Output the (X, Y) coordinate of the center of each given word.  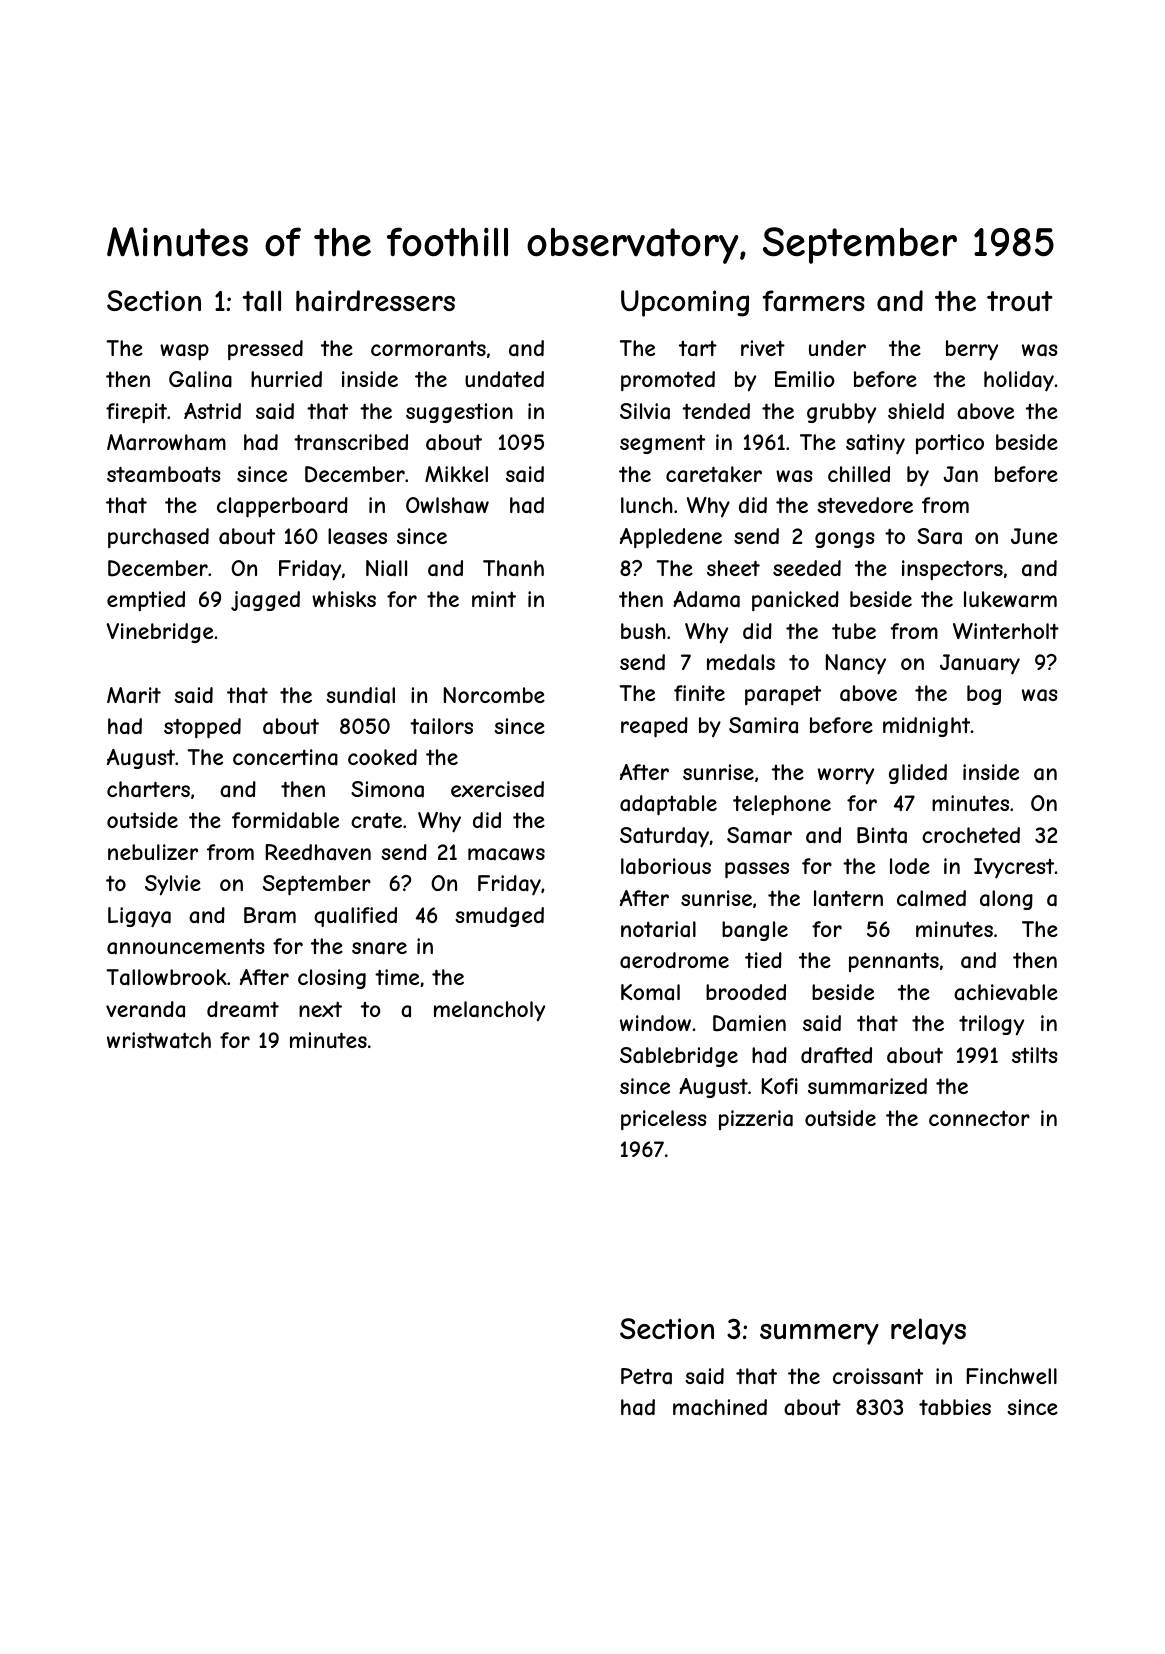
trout (1020, 301)
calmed (931, 898)
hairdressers (375, 301)
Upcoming (685, 303)
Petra (646, 1376)
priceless (664, 1120)
